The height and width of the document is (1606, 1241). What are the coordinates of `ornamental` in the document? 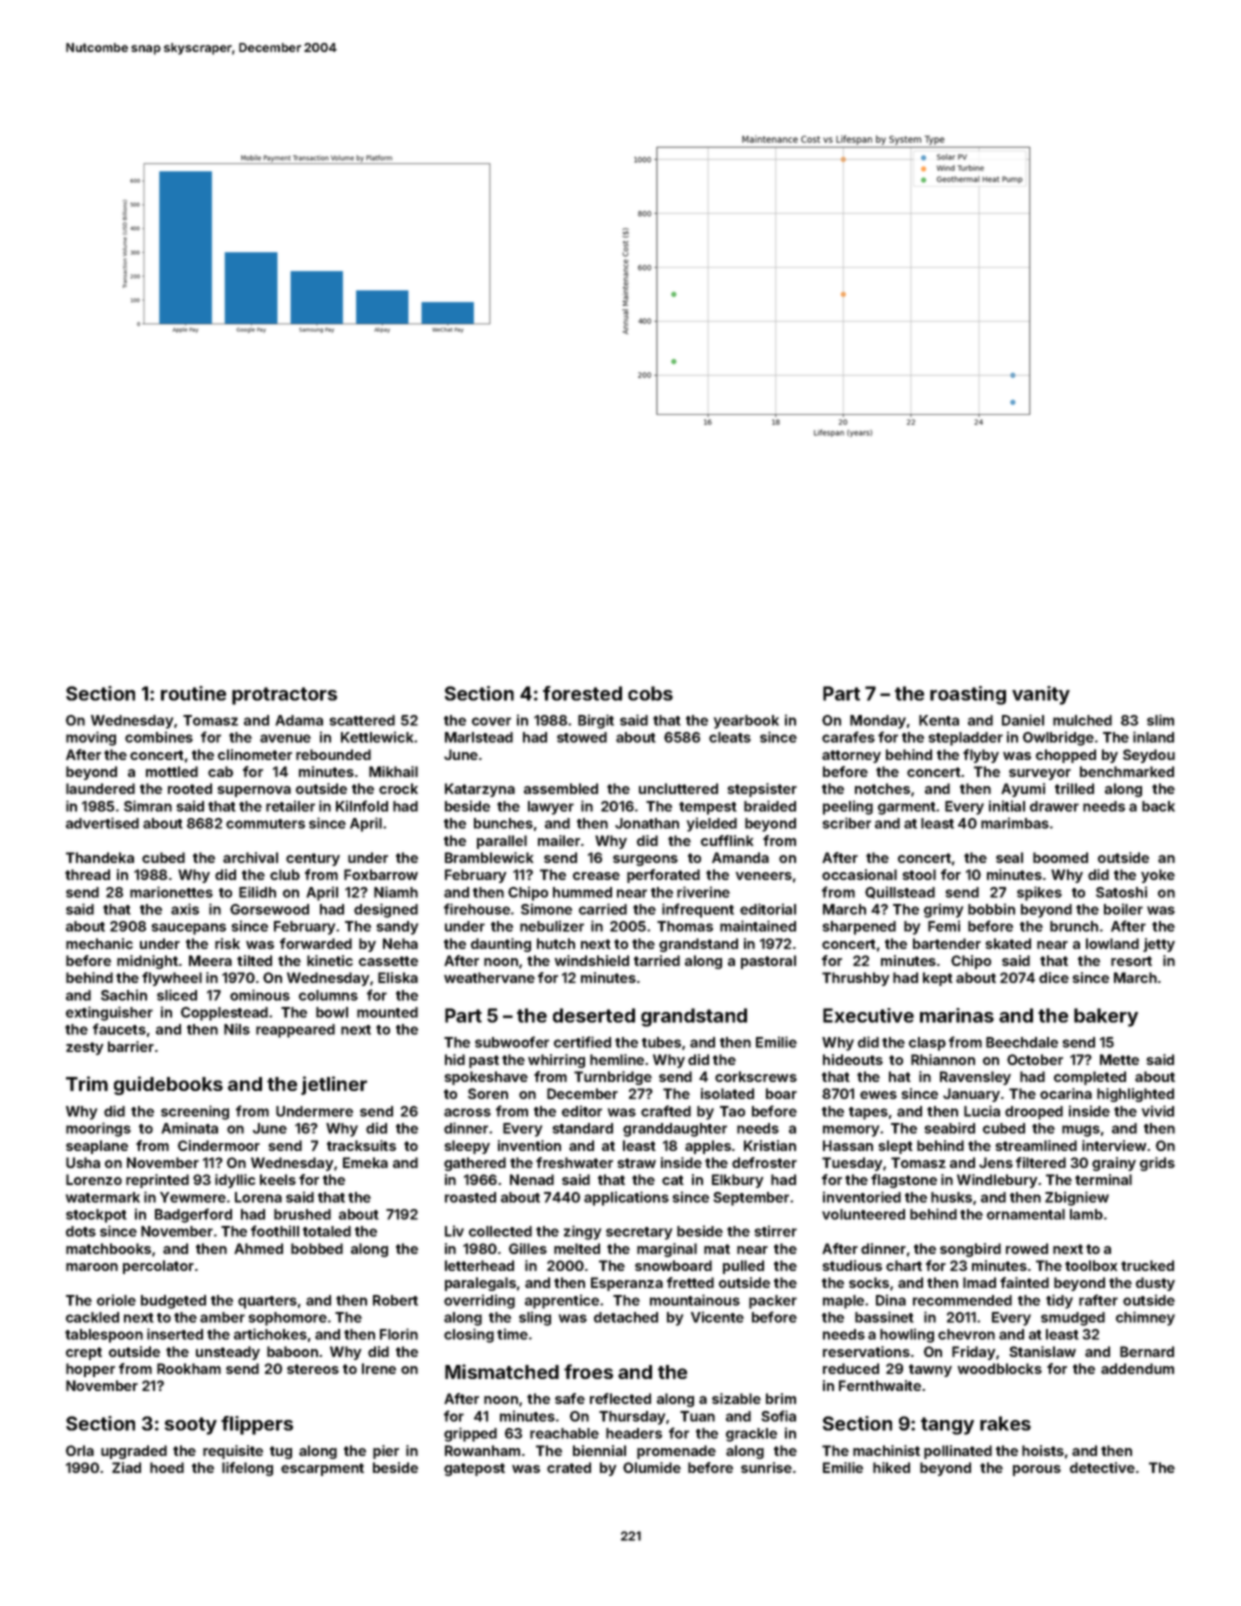 It's located at (1026, 1214).
